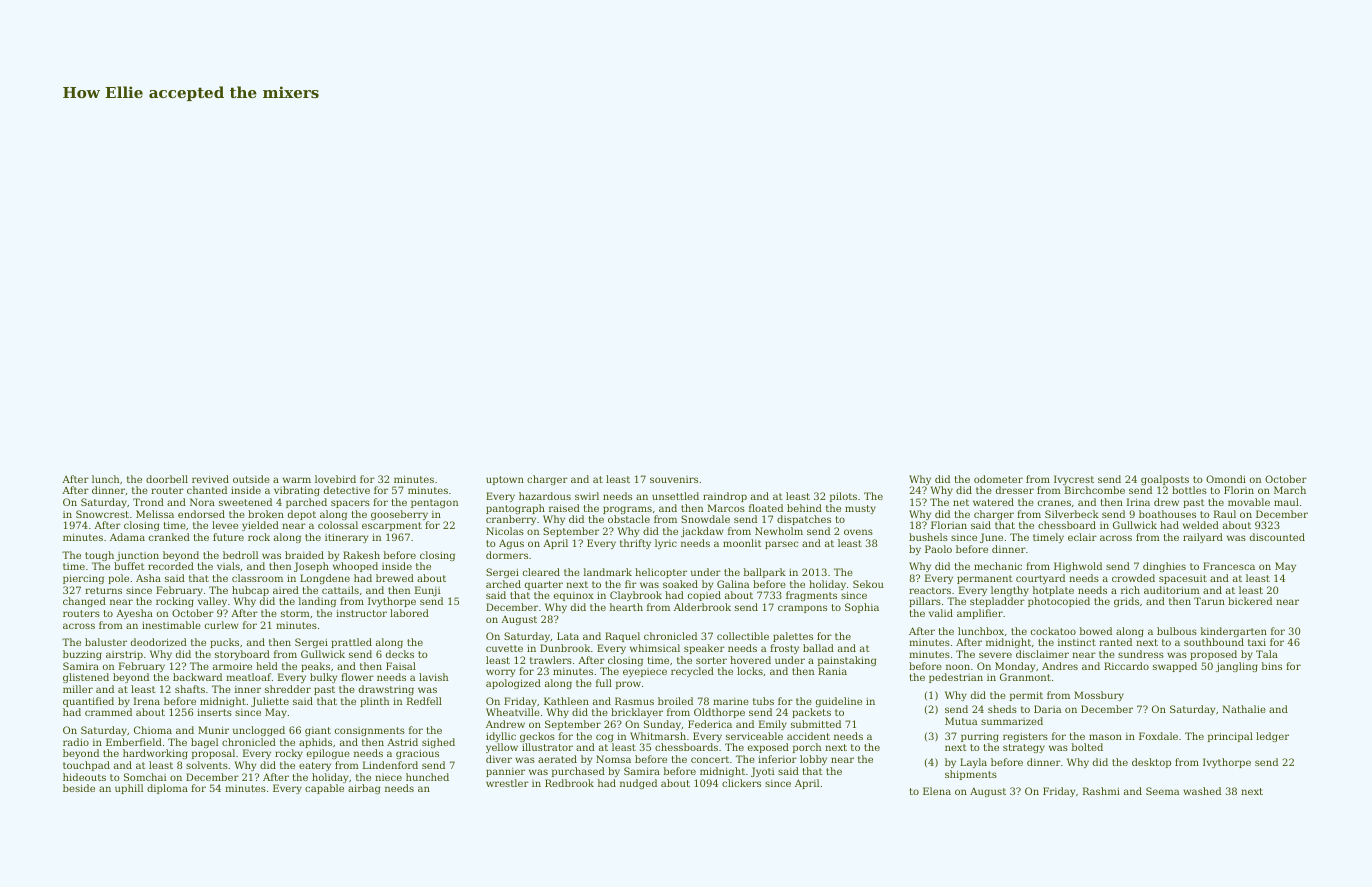  I want to click on crammed, so click(108, 712).
